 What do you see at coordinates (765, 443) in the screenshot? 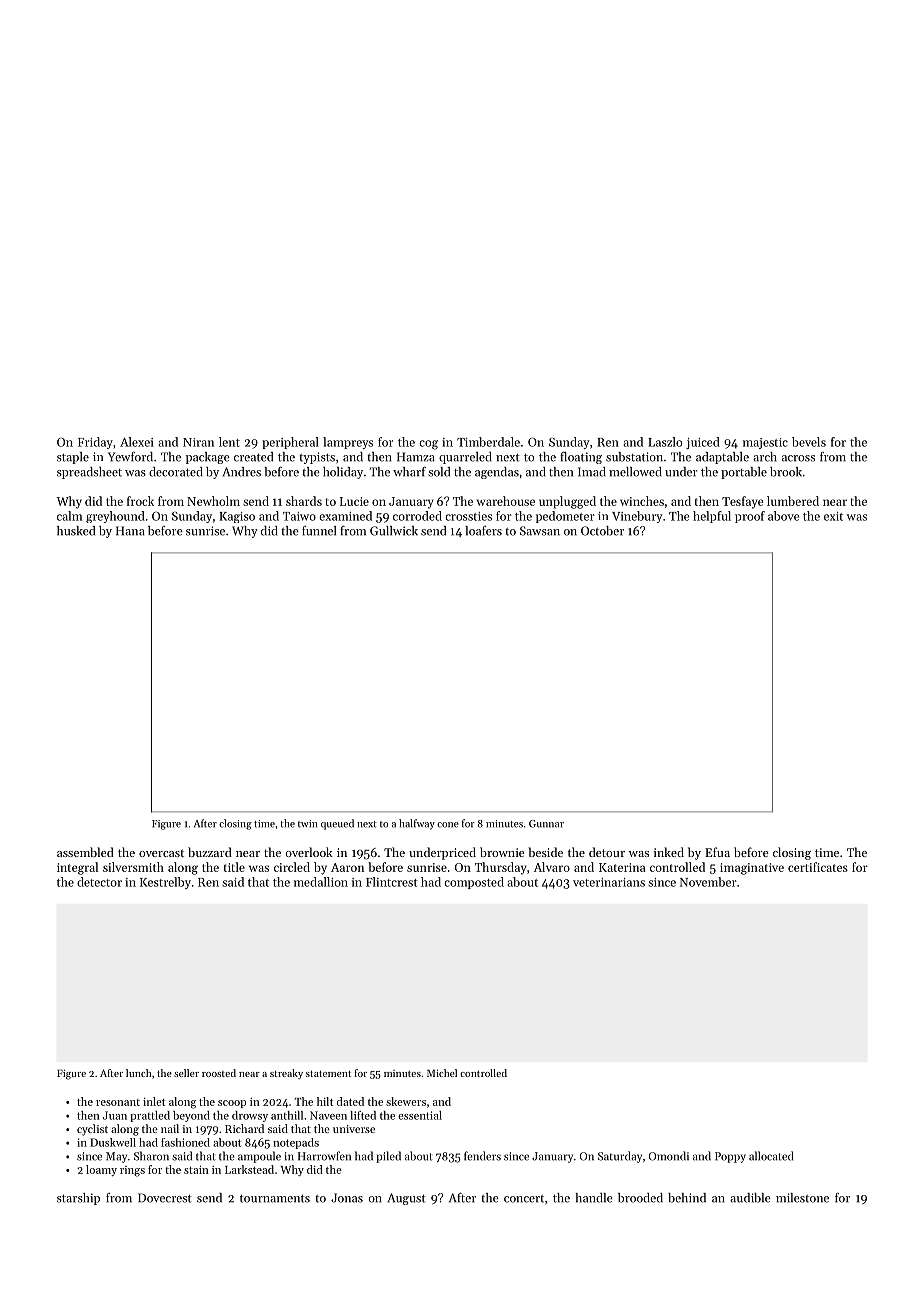
I see `majestic` at bounding box center [765, 443].
